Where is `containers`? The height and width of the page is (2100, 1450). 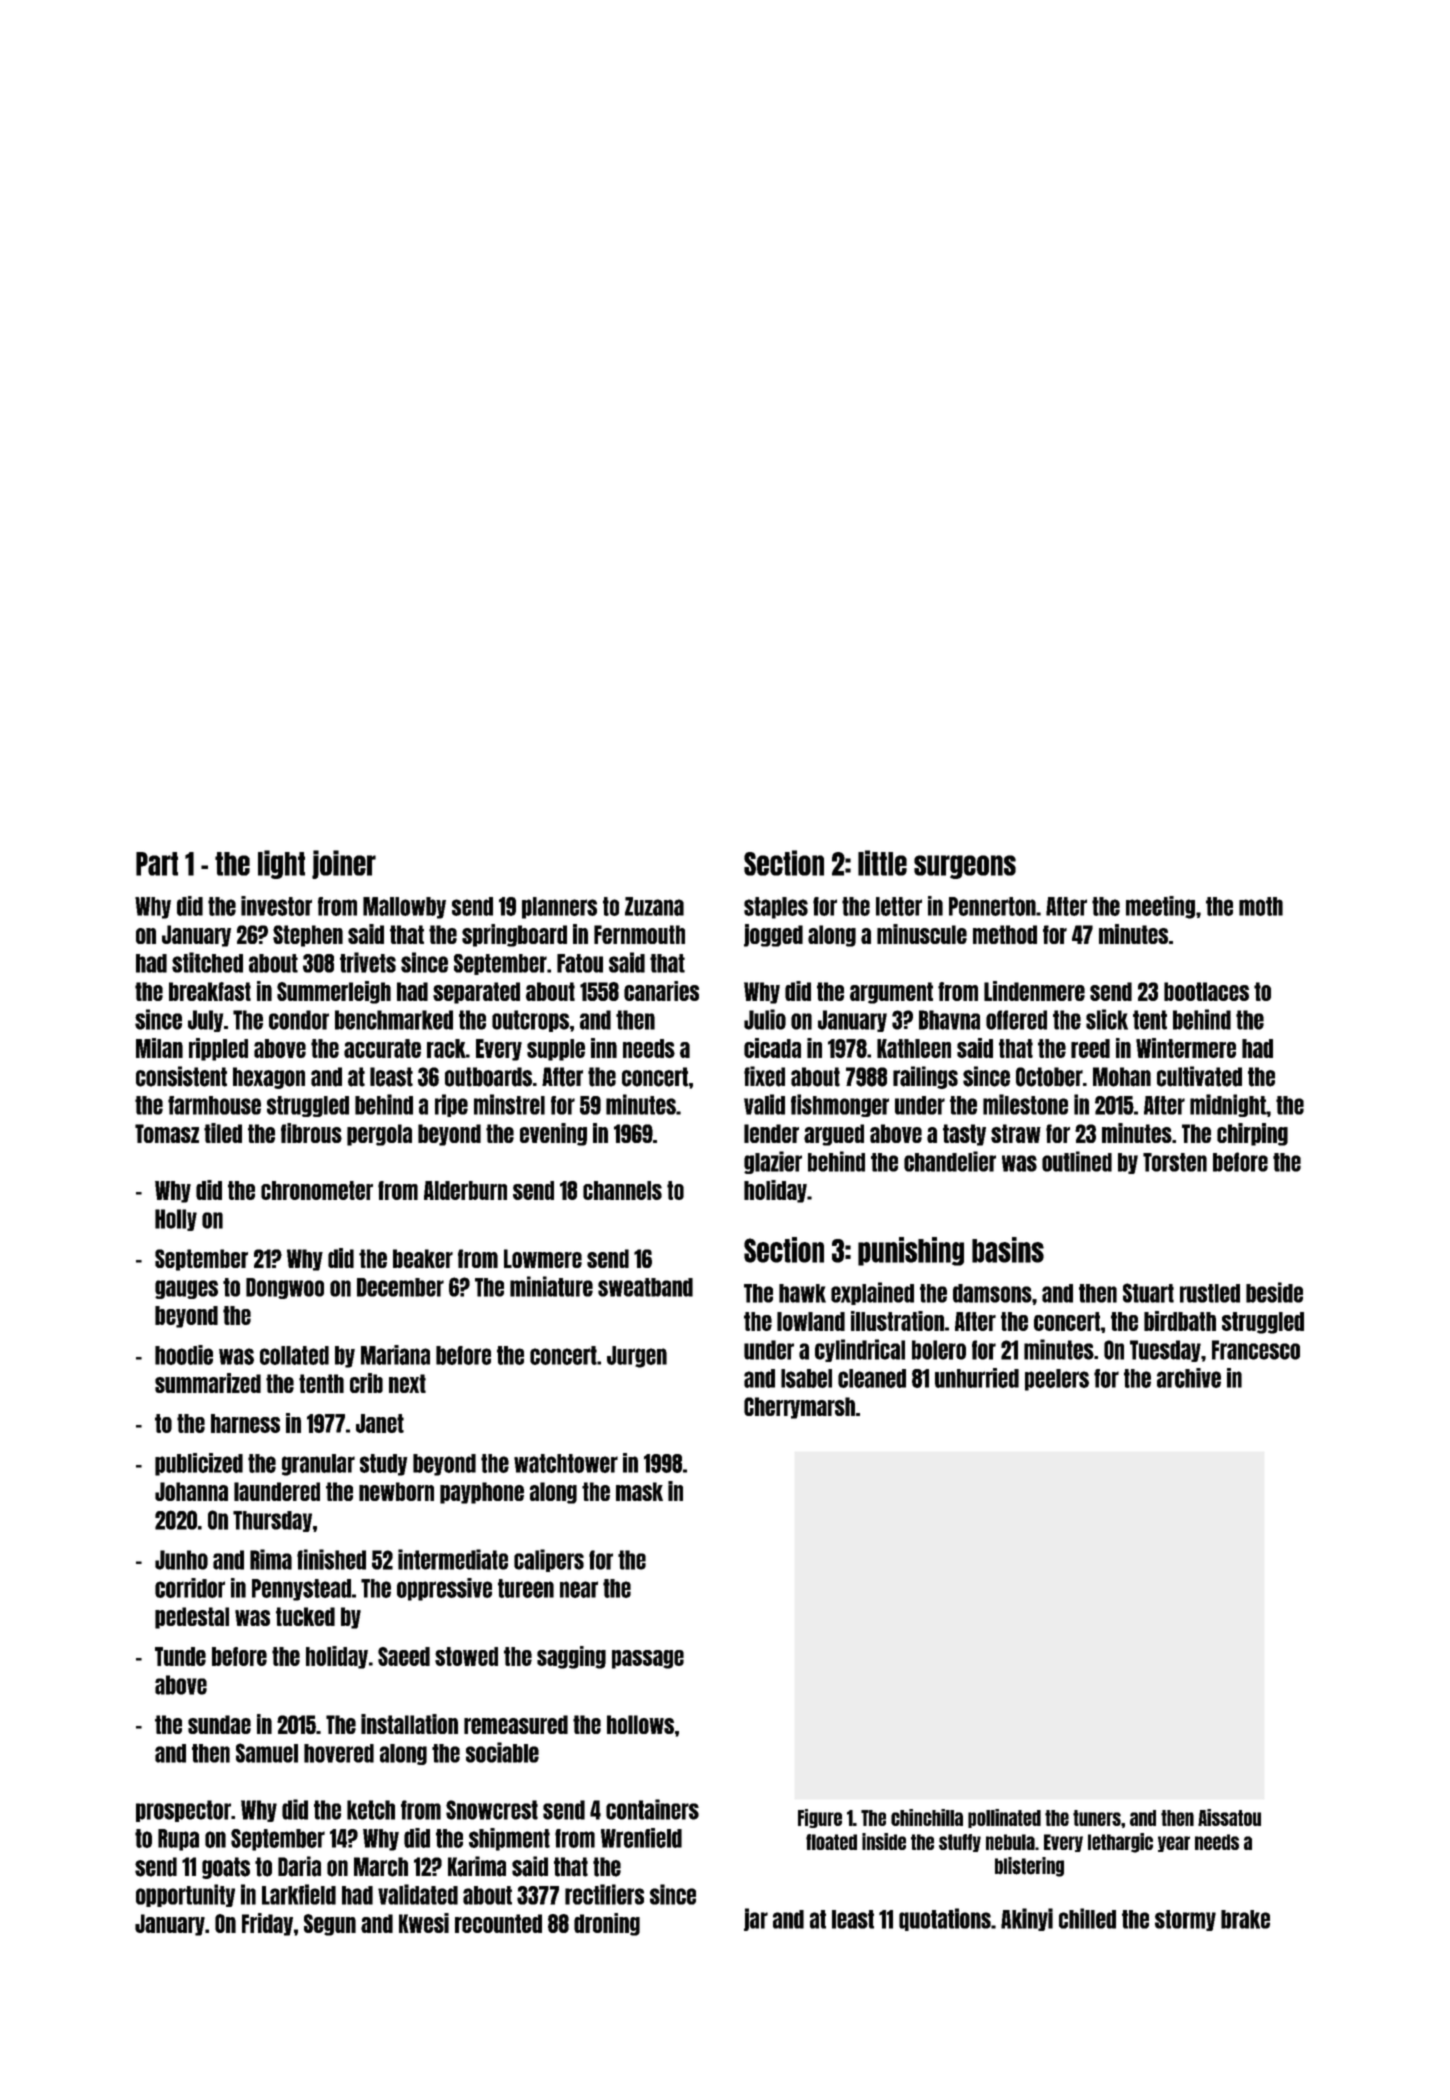
containers is located at coordinates (652, 1809).
